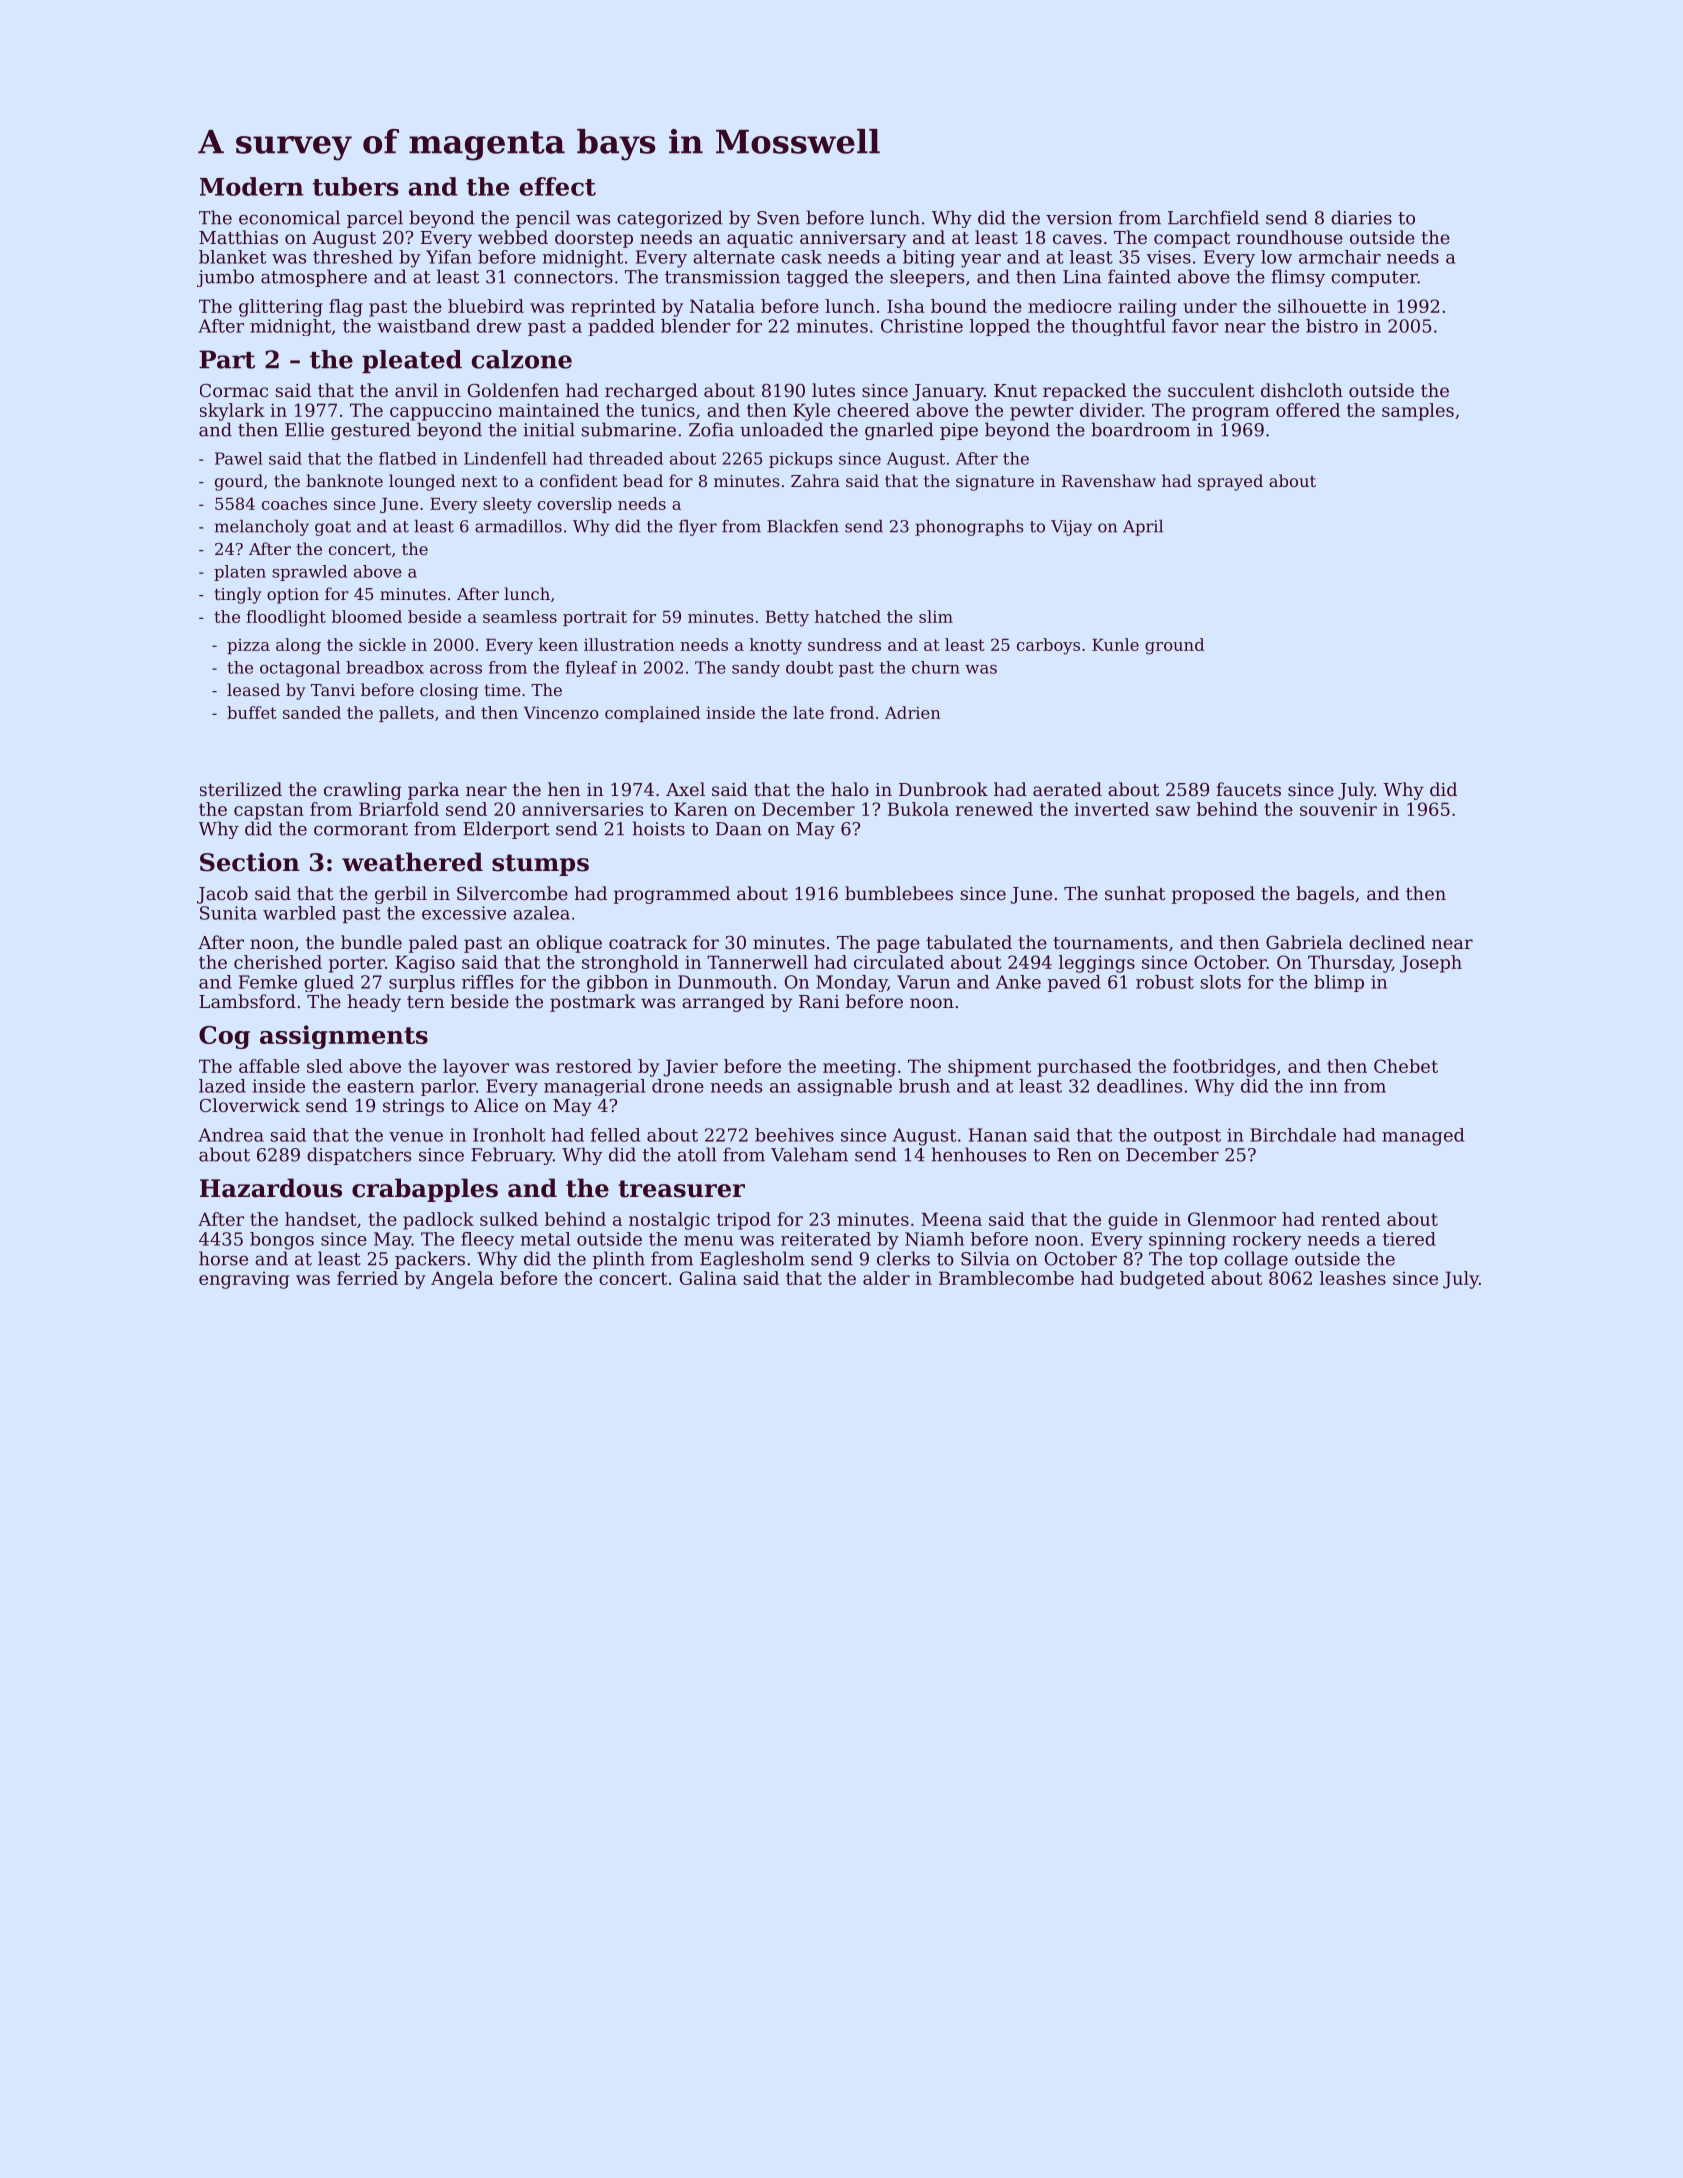 This screenshot has height=2178, width=1683. What do you see at coordinates (241, 789) in the screenshot?
I see `sterilized` at bounding box center [241, 789].
